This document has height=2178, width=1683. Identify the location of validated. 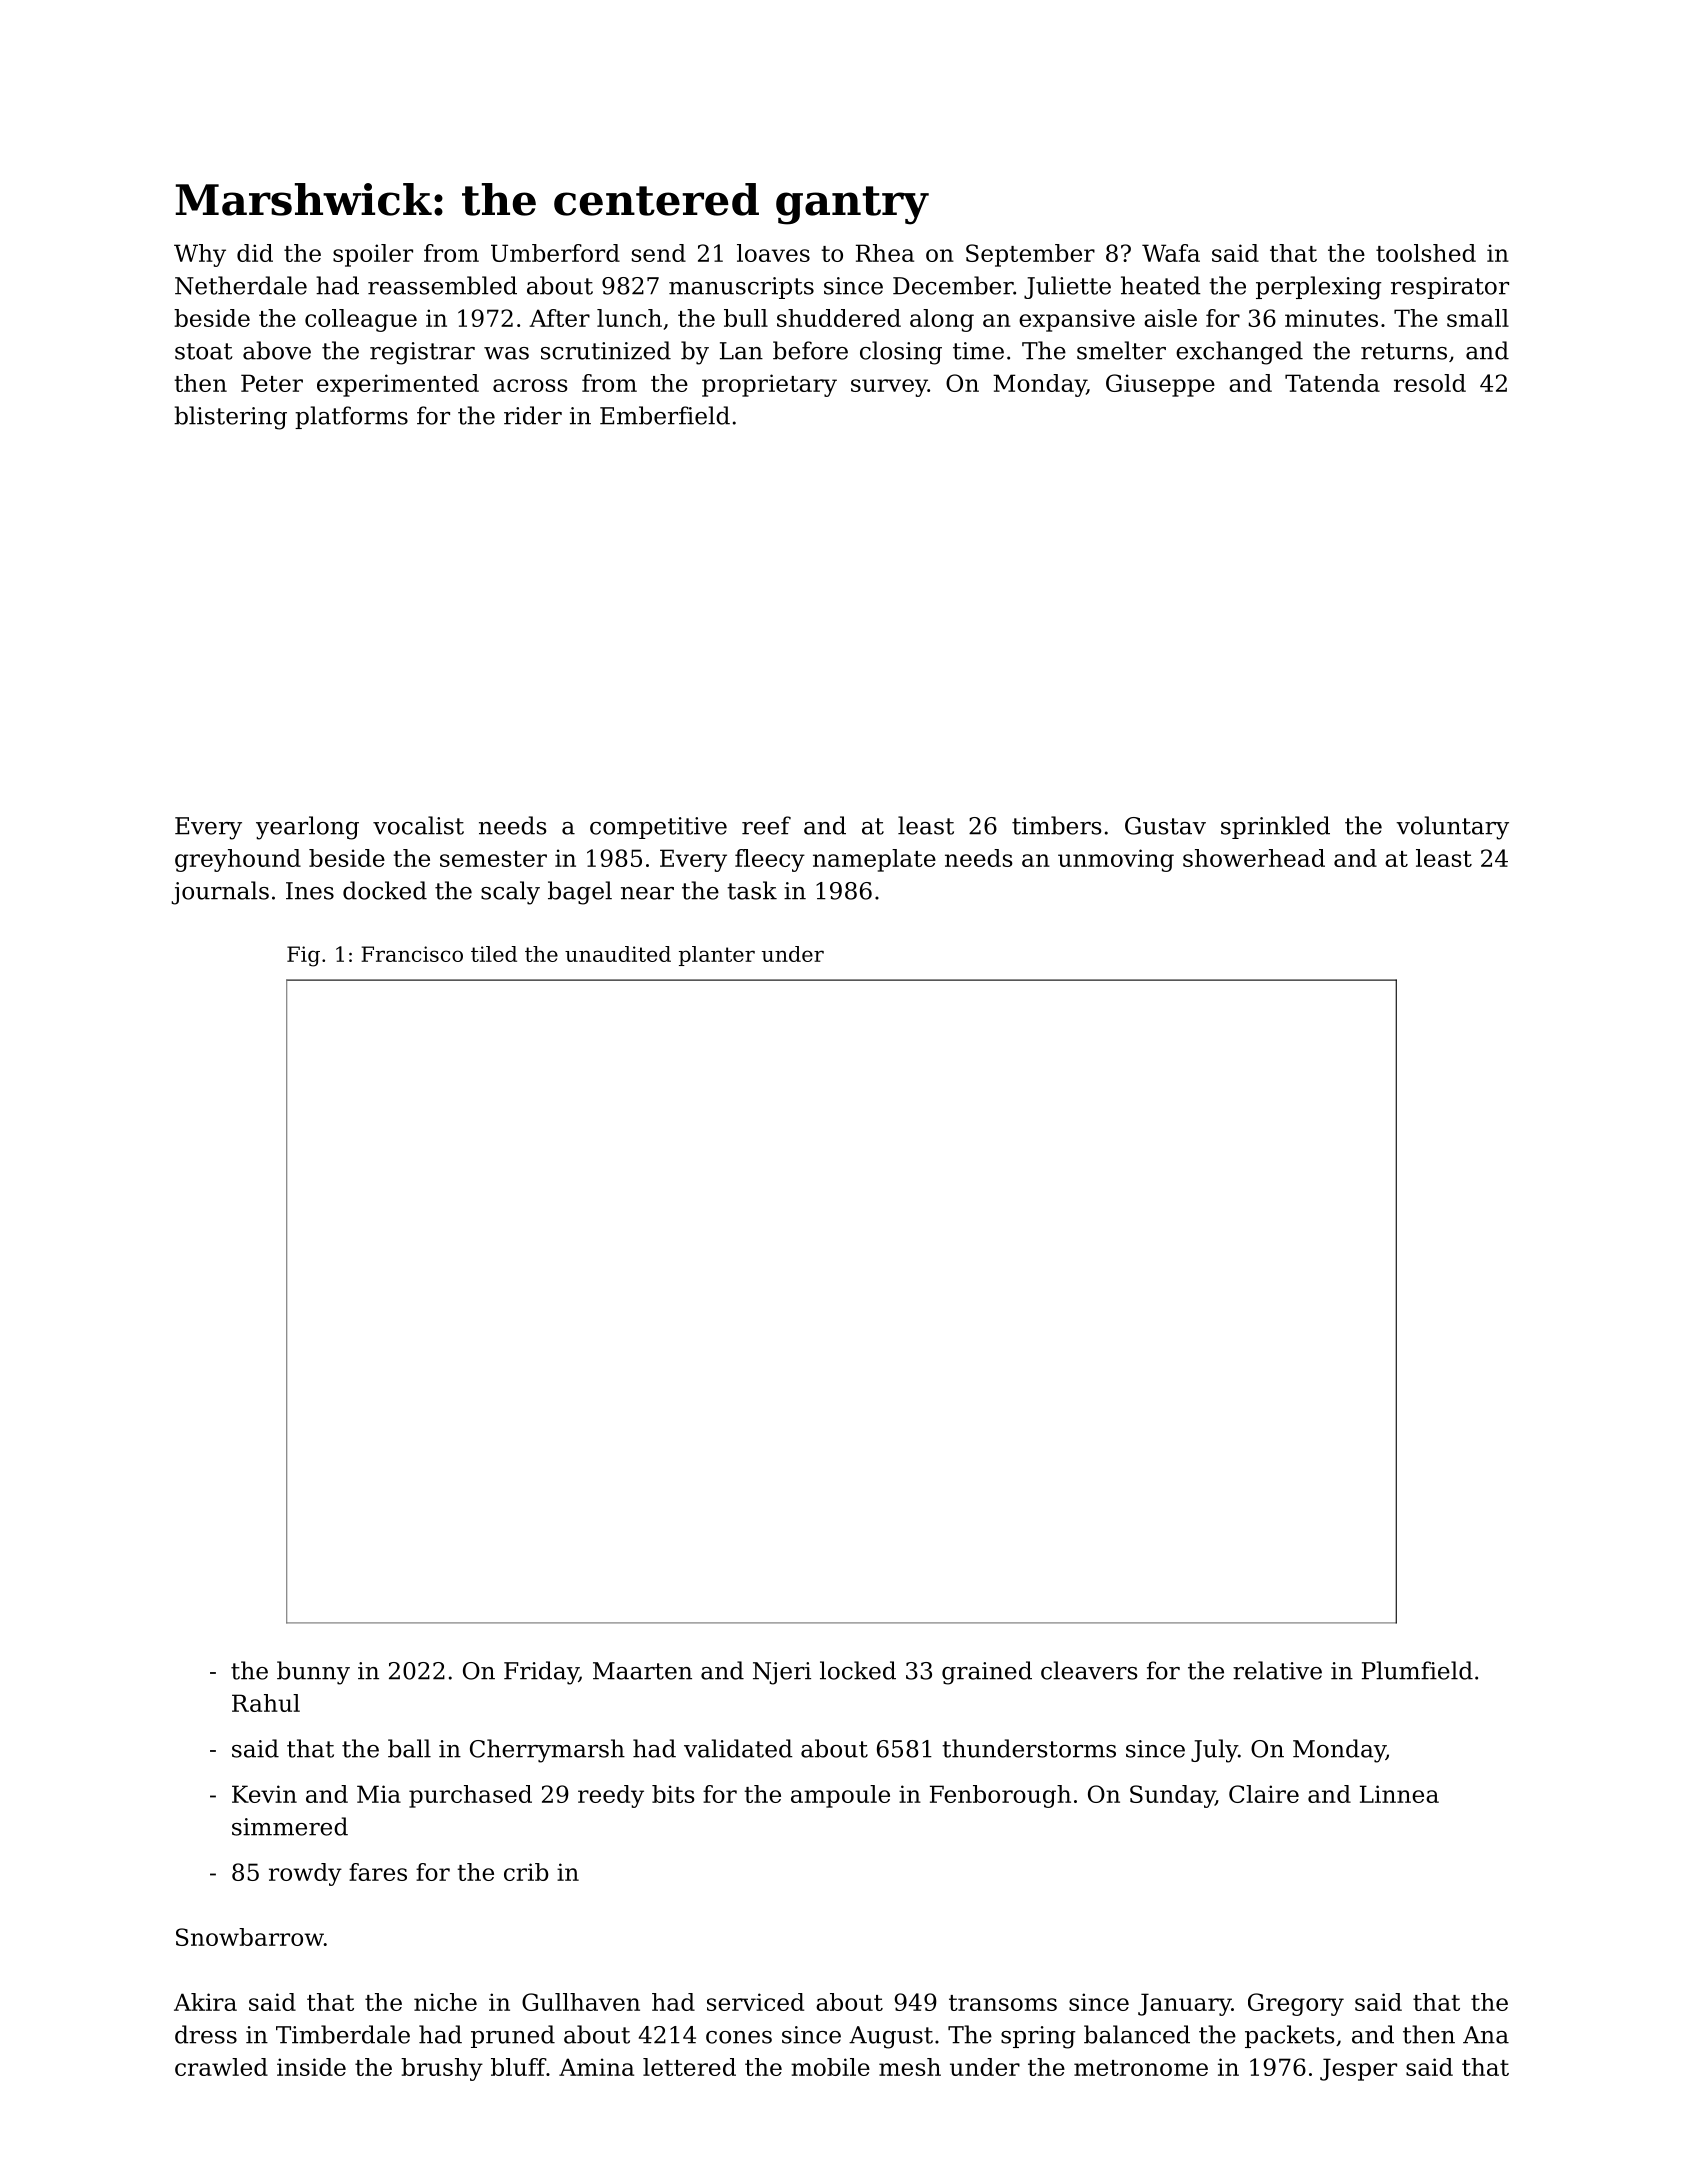
(738, 1748).
